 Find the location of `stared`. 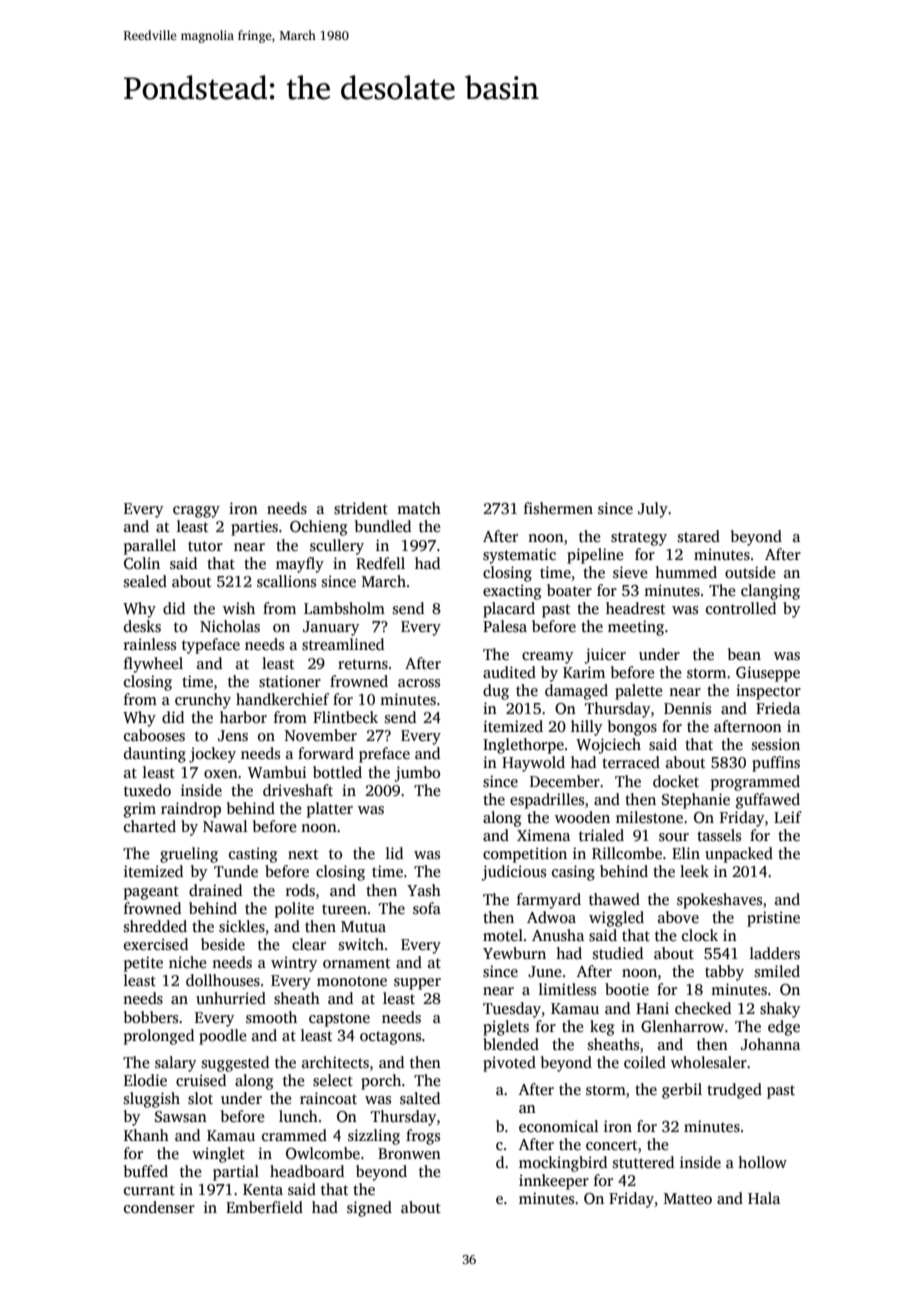

stared is located at coordinates (699, 536).
